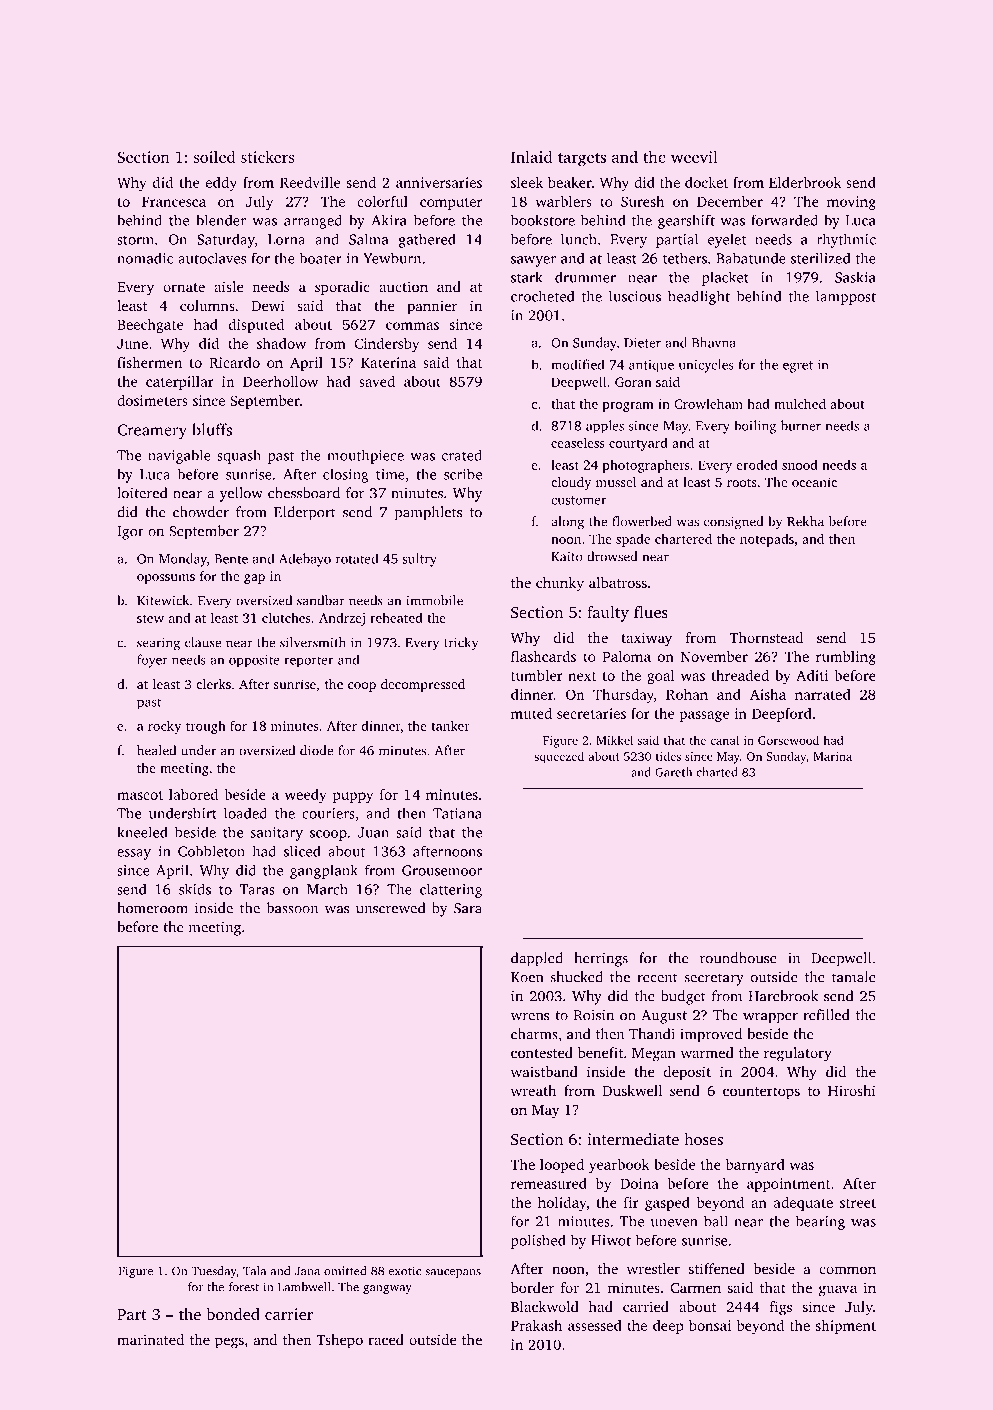 The width and height of the screenshot is (993, 1410). I want to click on Prakash, so click(536, 1325).
